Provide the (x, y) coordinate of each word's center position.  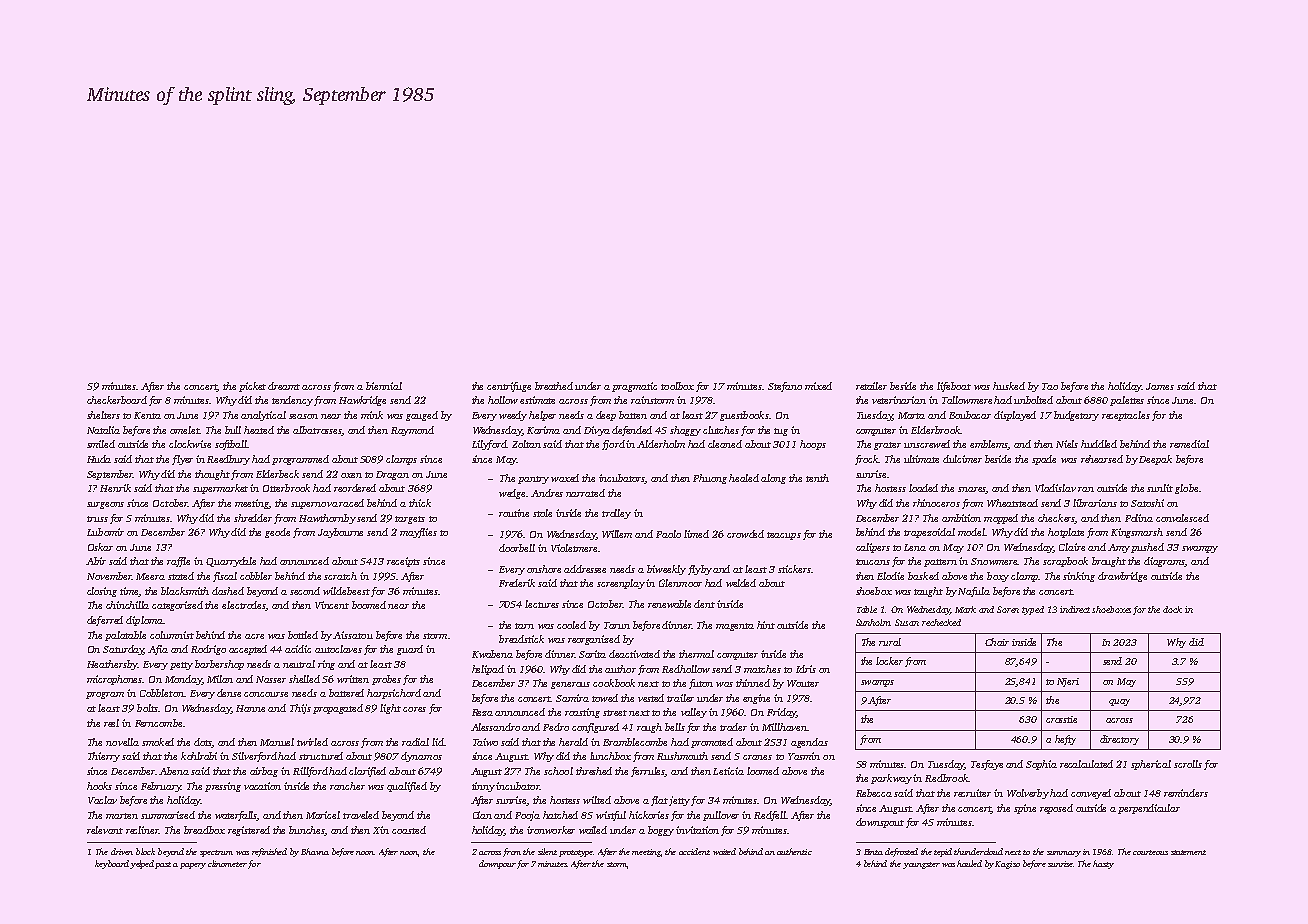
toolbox (677, 386)
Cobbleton (162, 693)
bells (675, 727)
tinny (483, 787)
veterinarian (899, 400)
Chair (997, 642)
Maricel (323, 815)
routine (514, 513)
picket (252, 387)
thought (212, 475)
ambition (961, 518)
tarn (524, 626)
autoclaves (338, 649)
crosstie (1061, 719)
